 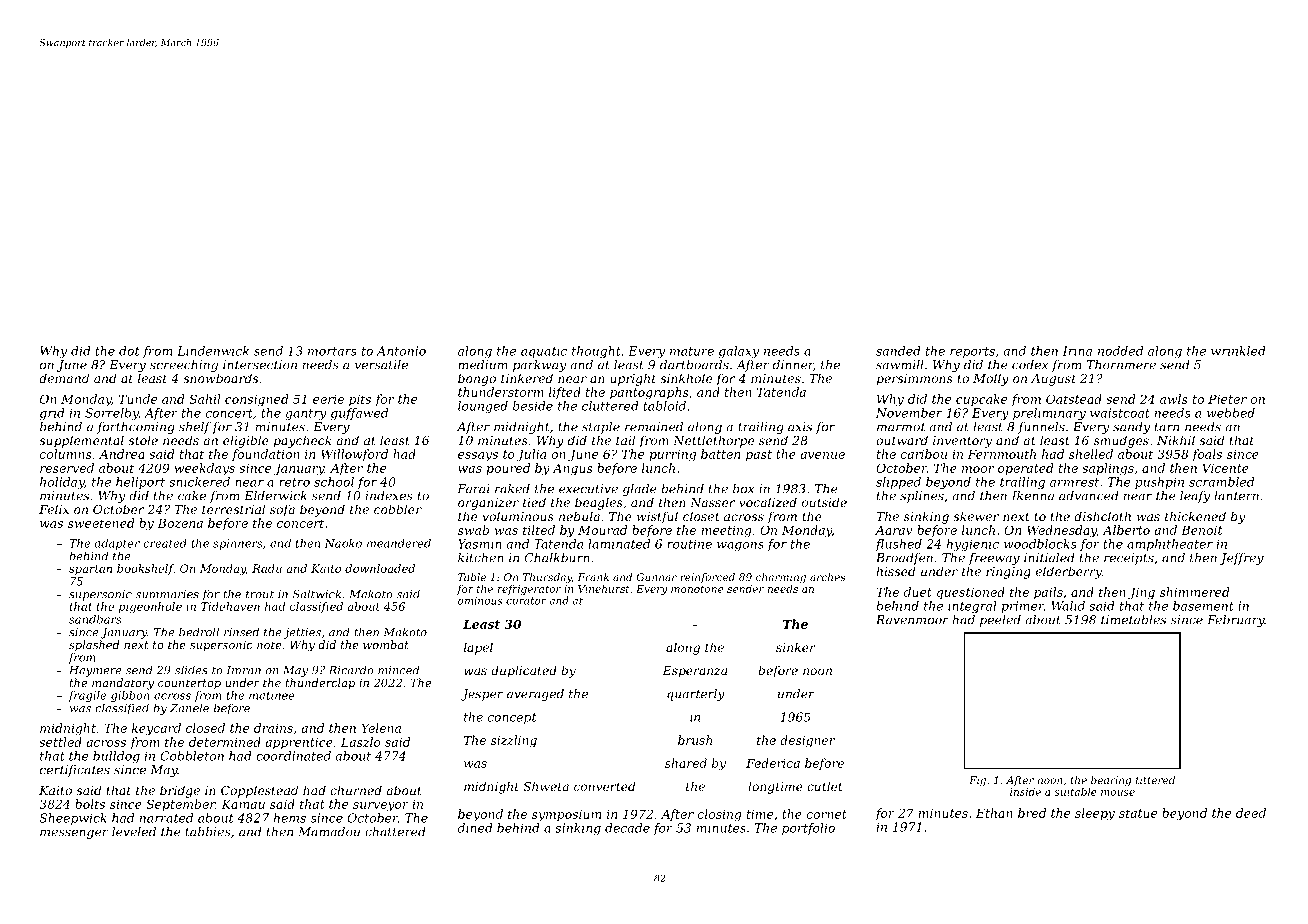 I want to click on Gunnar, so click(x=657, y=577).
